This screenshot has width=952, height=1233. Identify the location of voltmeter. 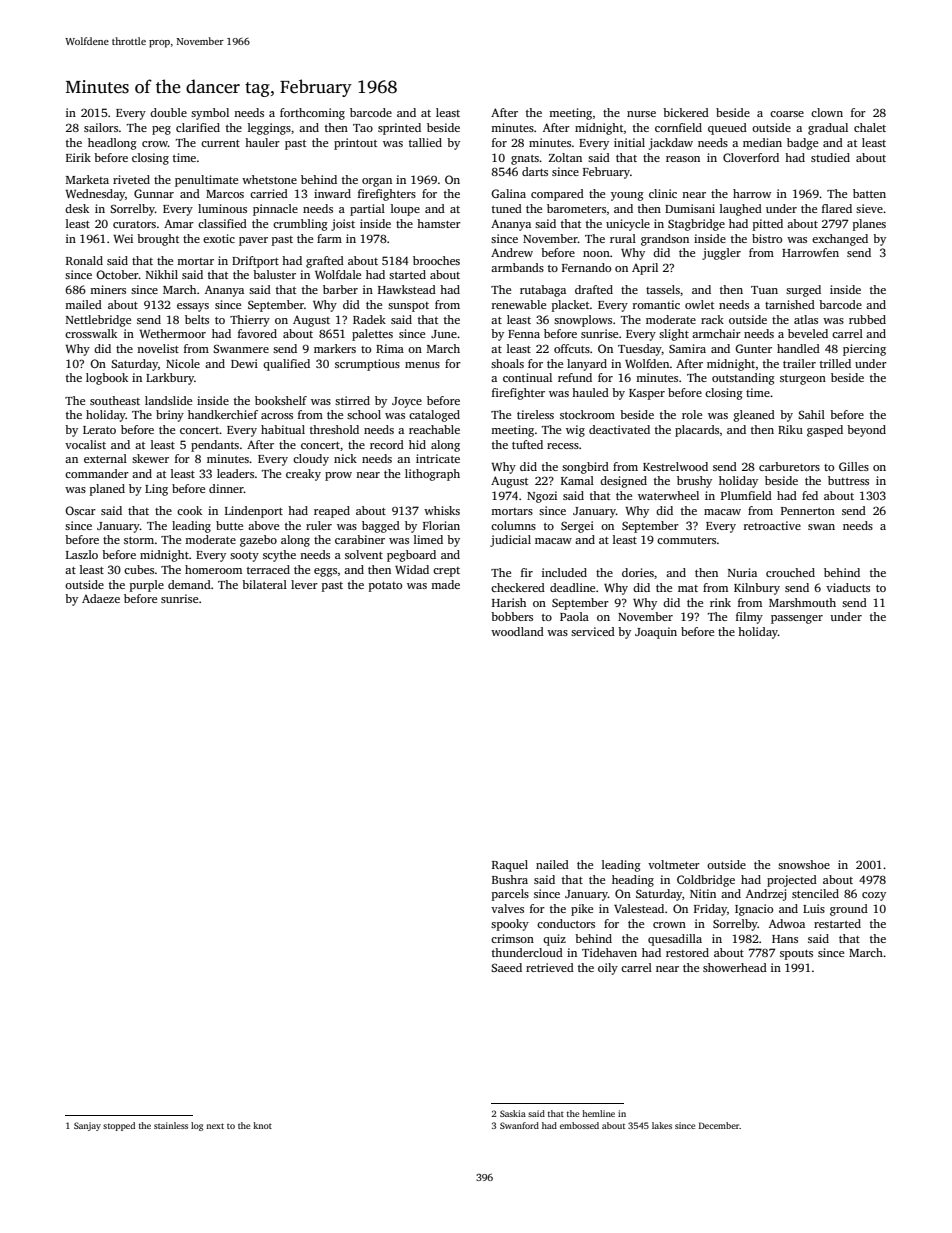
(674, 864).
